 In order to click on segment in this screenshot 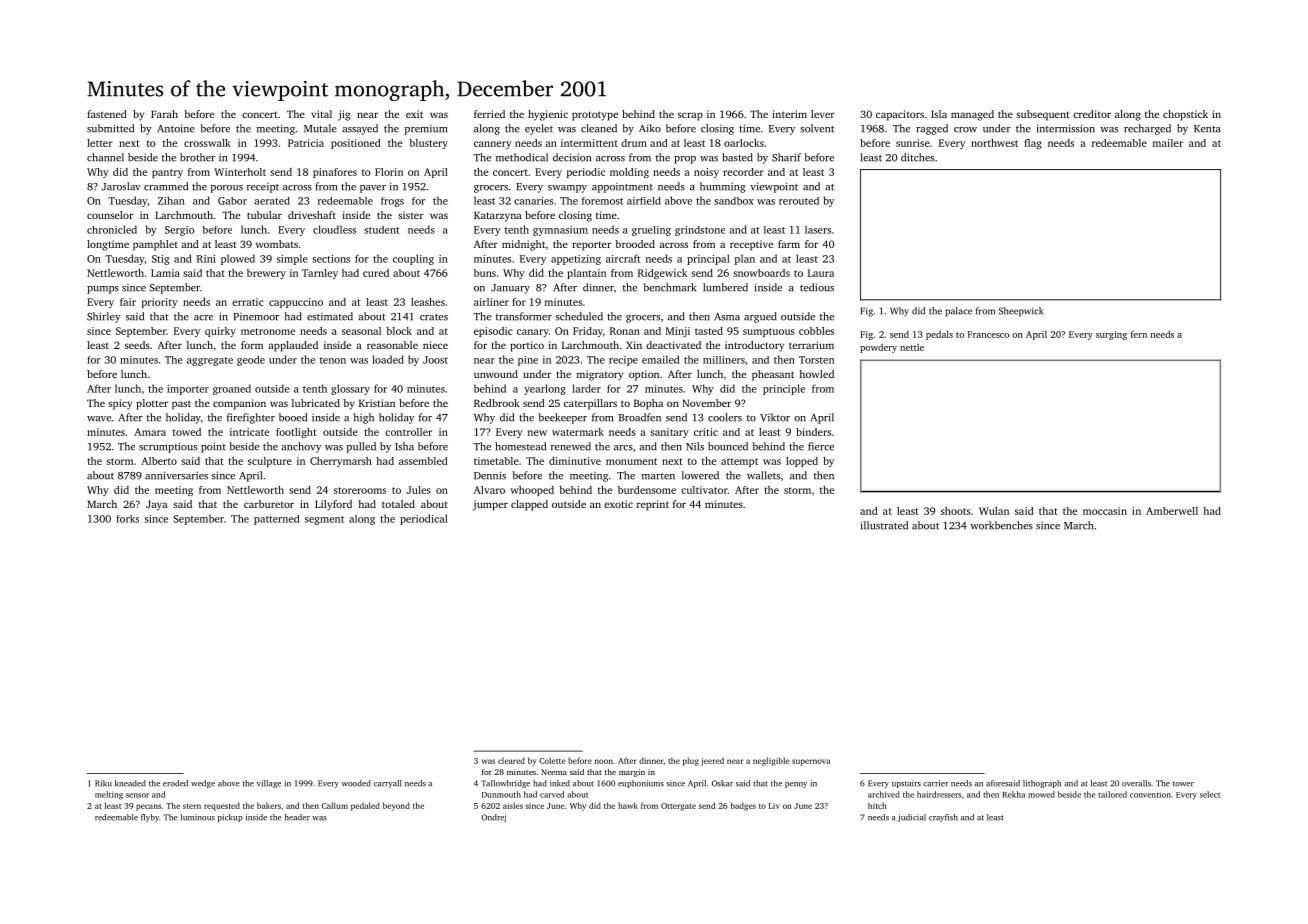, I will do `click(324, 520)`.
